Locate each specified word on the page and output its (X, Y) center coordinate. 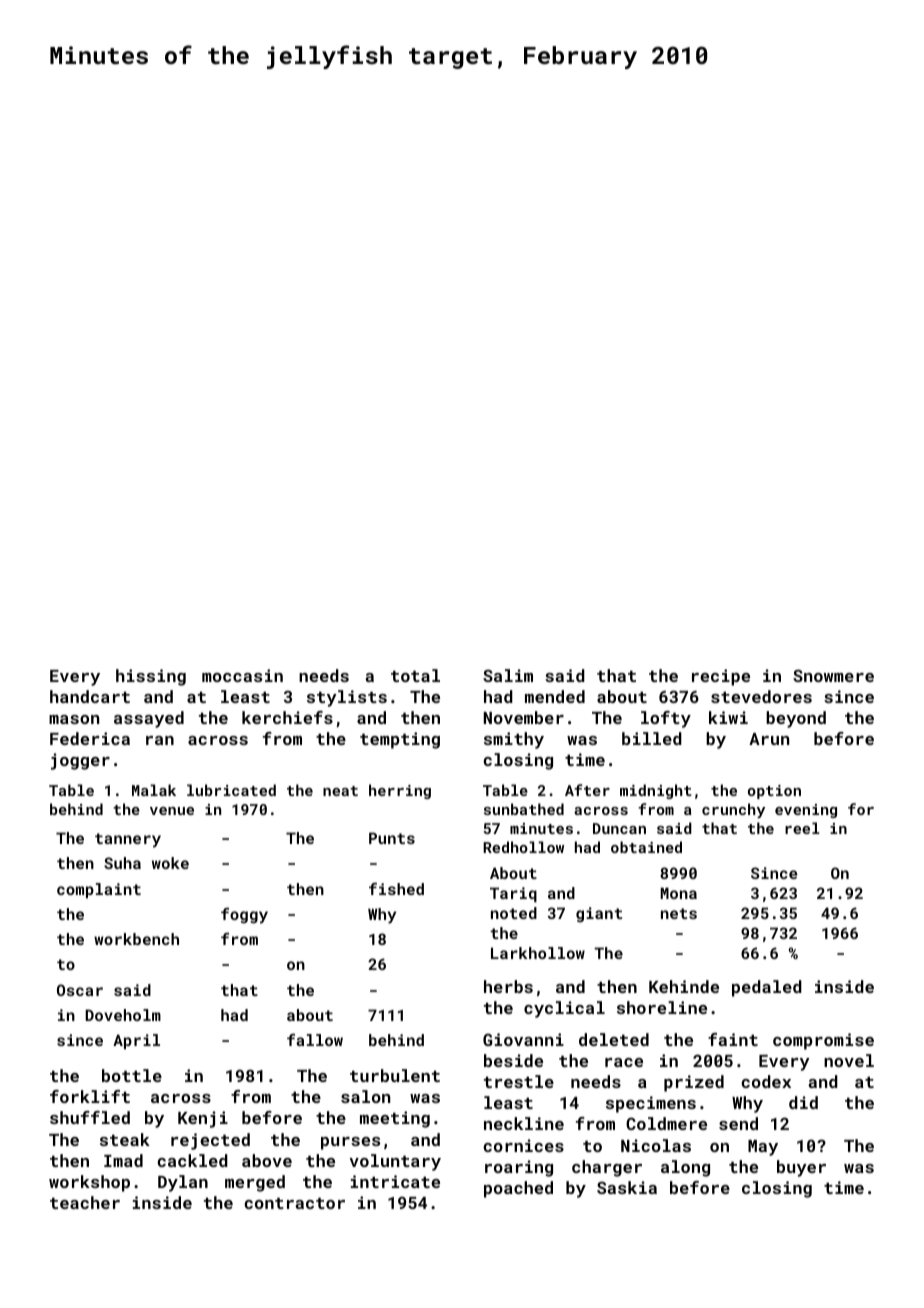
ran (160, 740)
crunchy (733, 810)
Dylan (183, 1183)
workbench (136, 939)
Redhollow (523, 847)
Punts (392, 838)
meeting (395, 1119)
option (774, 792)
